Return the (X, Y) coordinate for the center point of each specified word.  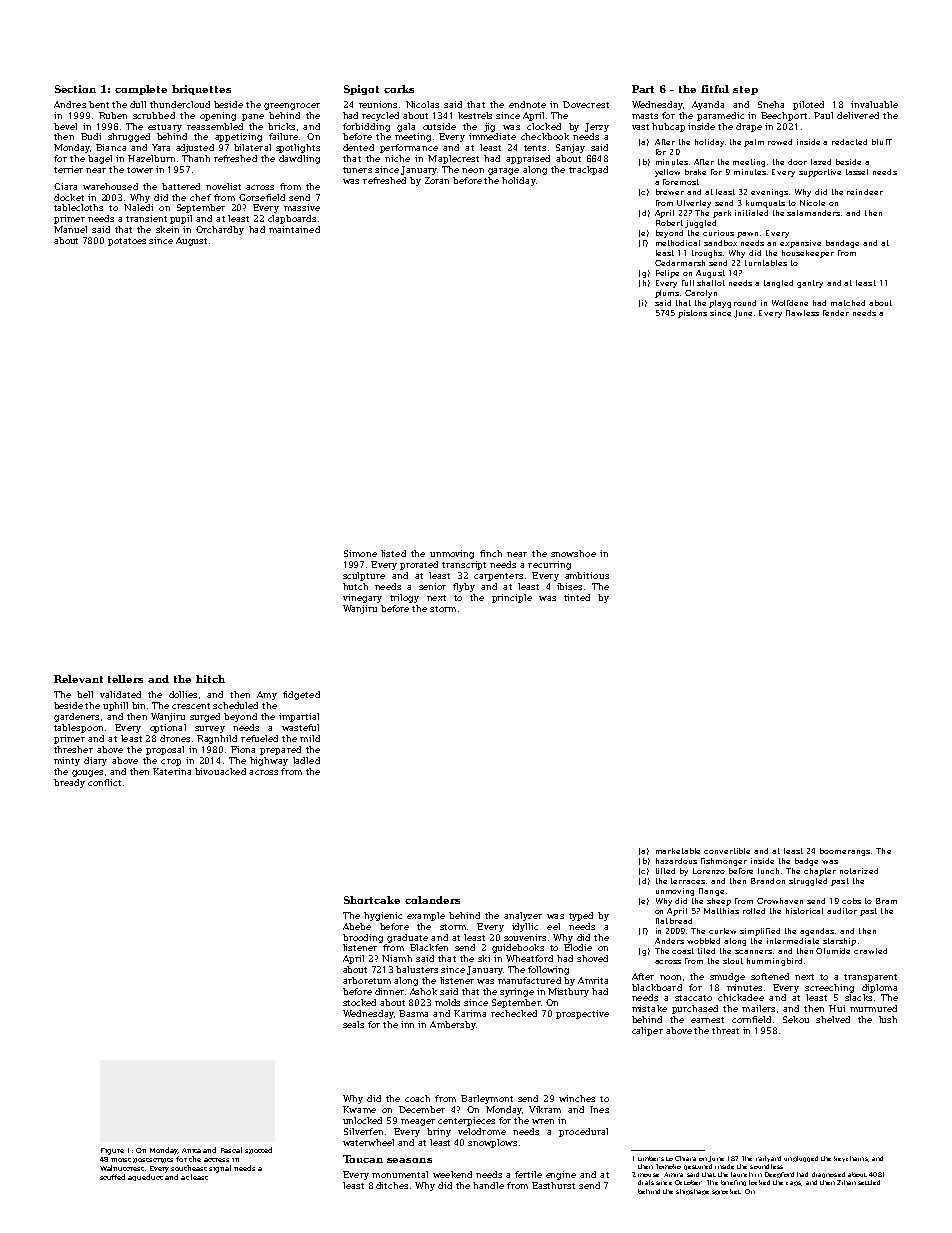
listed (393, 553)
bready (69, 783)
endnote (527, 104)
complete (141, 90)
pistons (692, 314)
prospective (582, 1014)
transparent (870, 978)
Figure (112, 1151)
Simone (360, 553)
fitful (715, 89)
